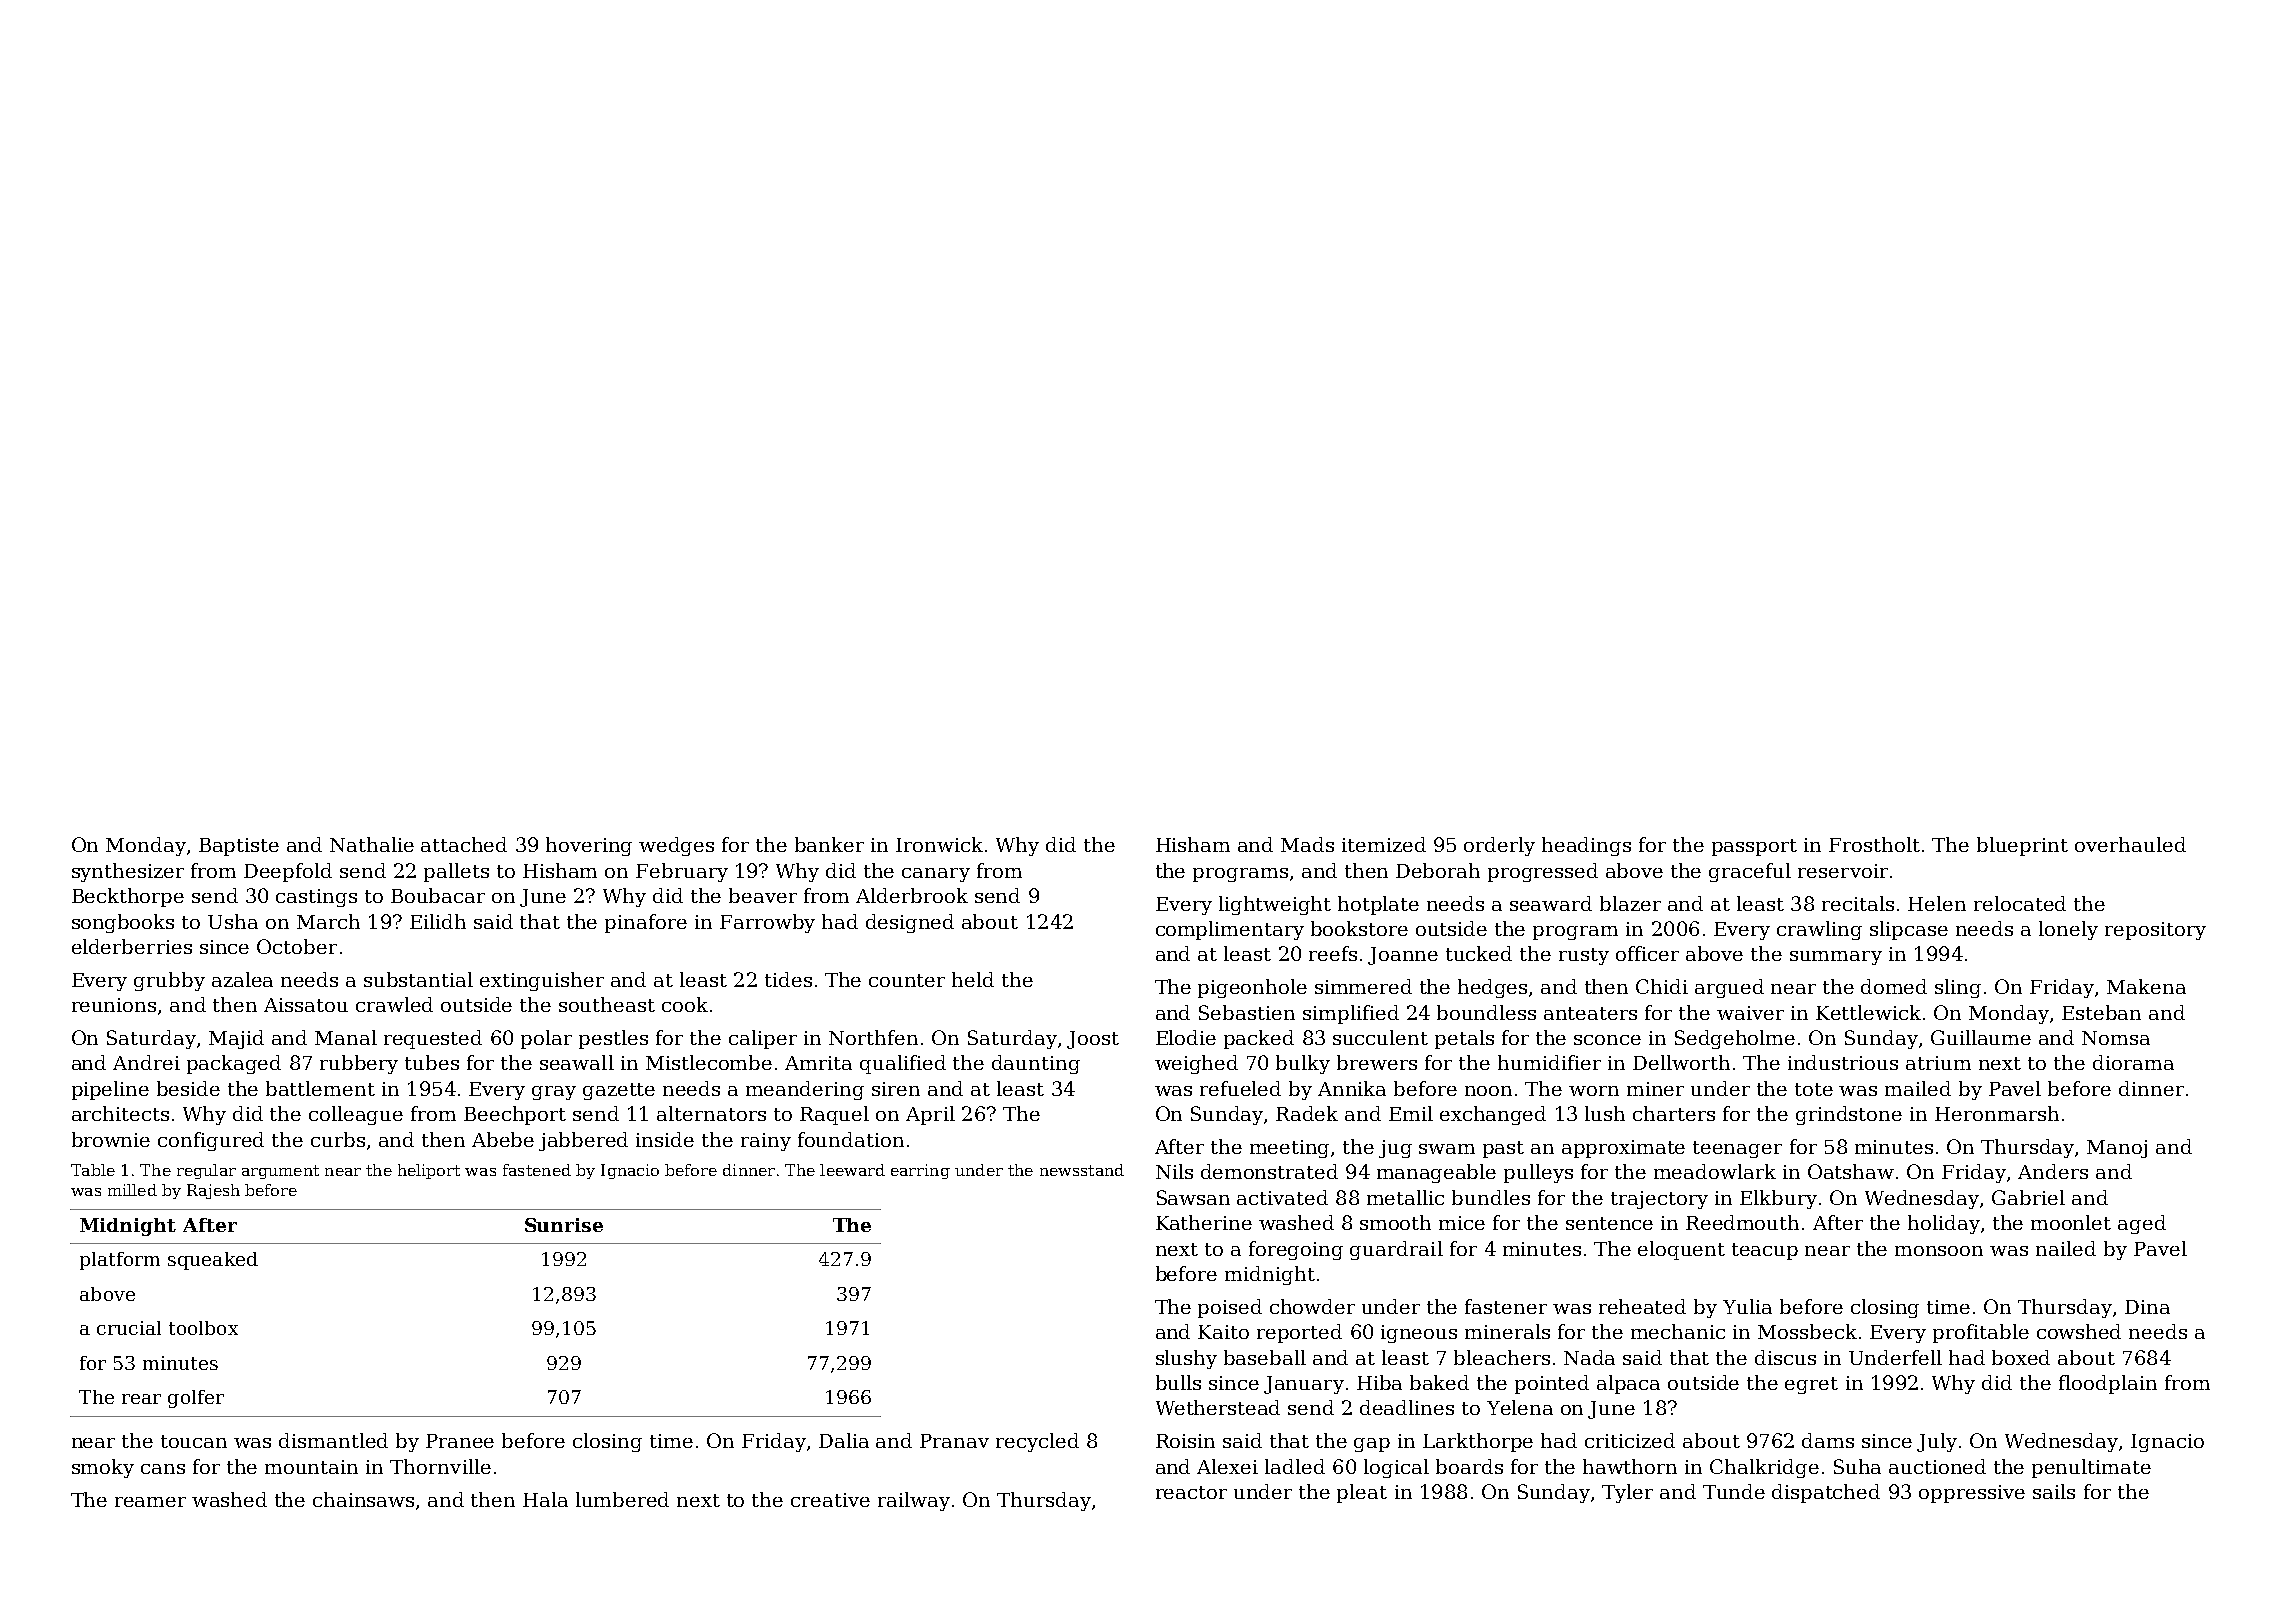 The image size is (2282, 1614). Describe the element at coordinates (1307, 844) in the screenshot. I see `Mads` at that location.
